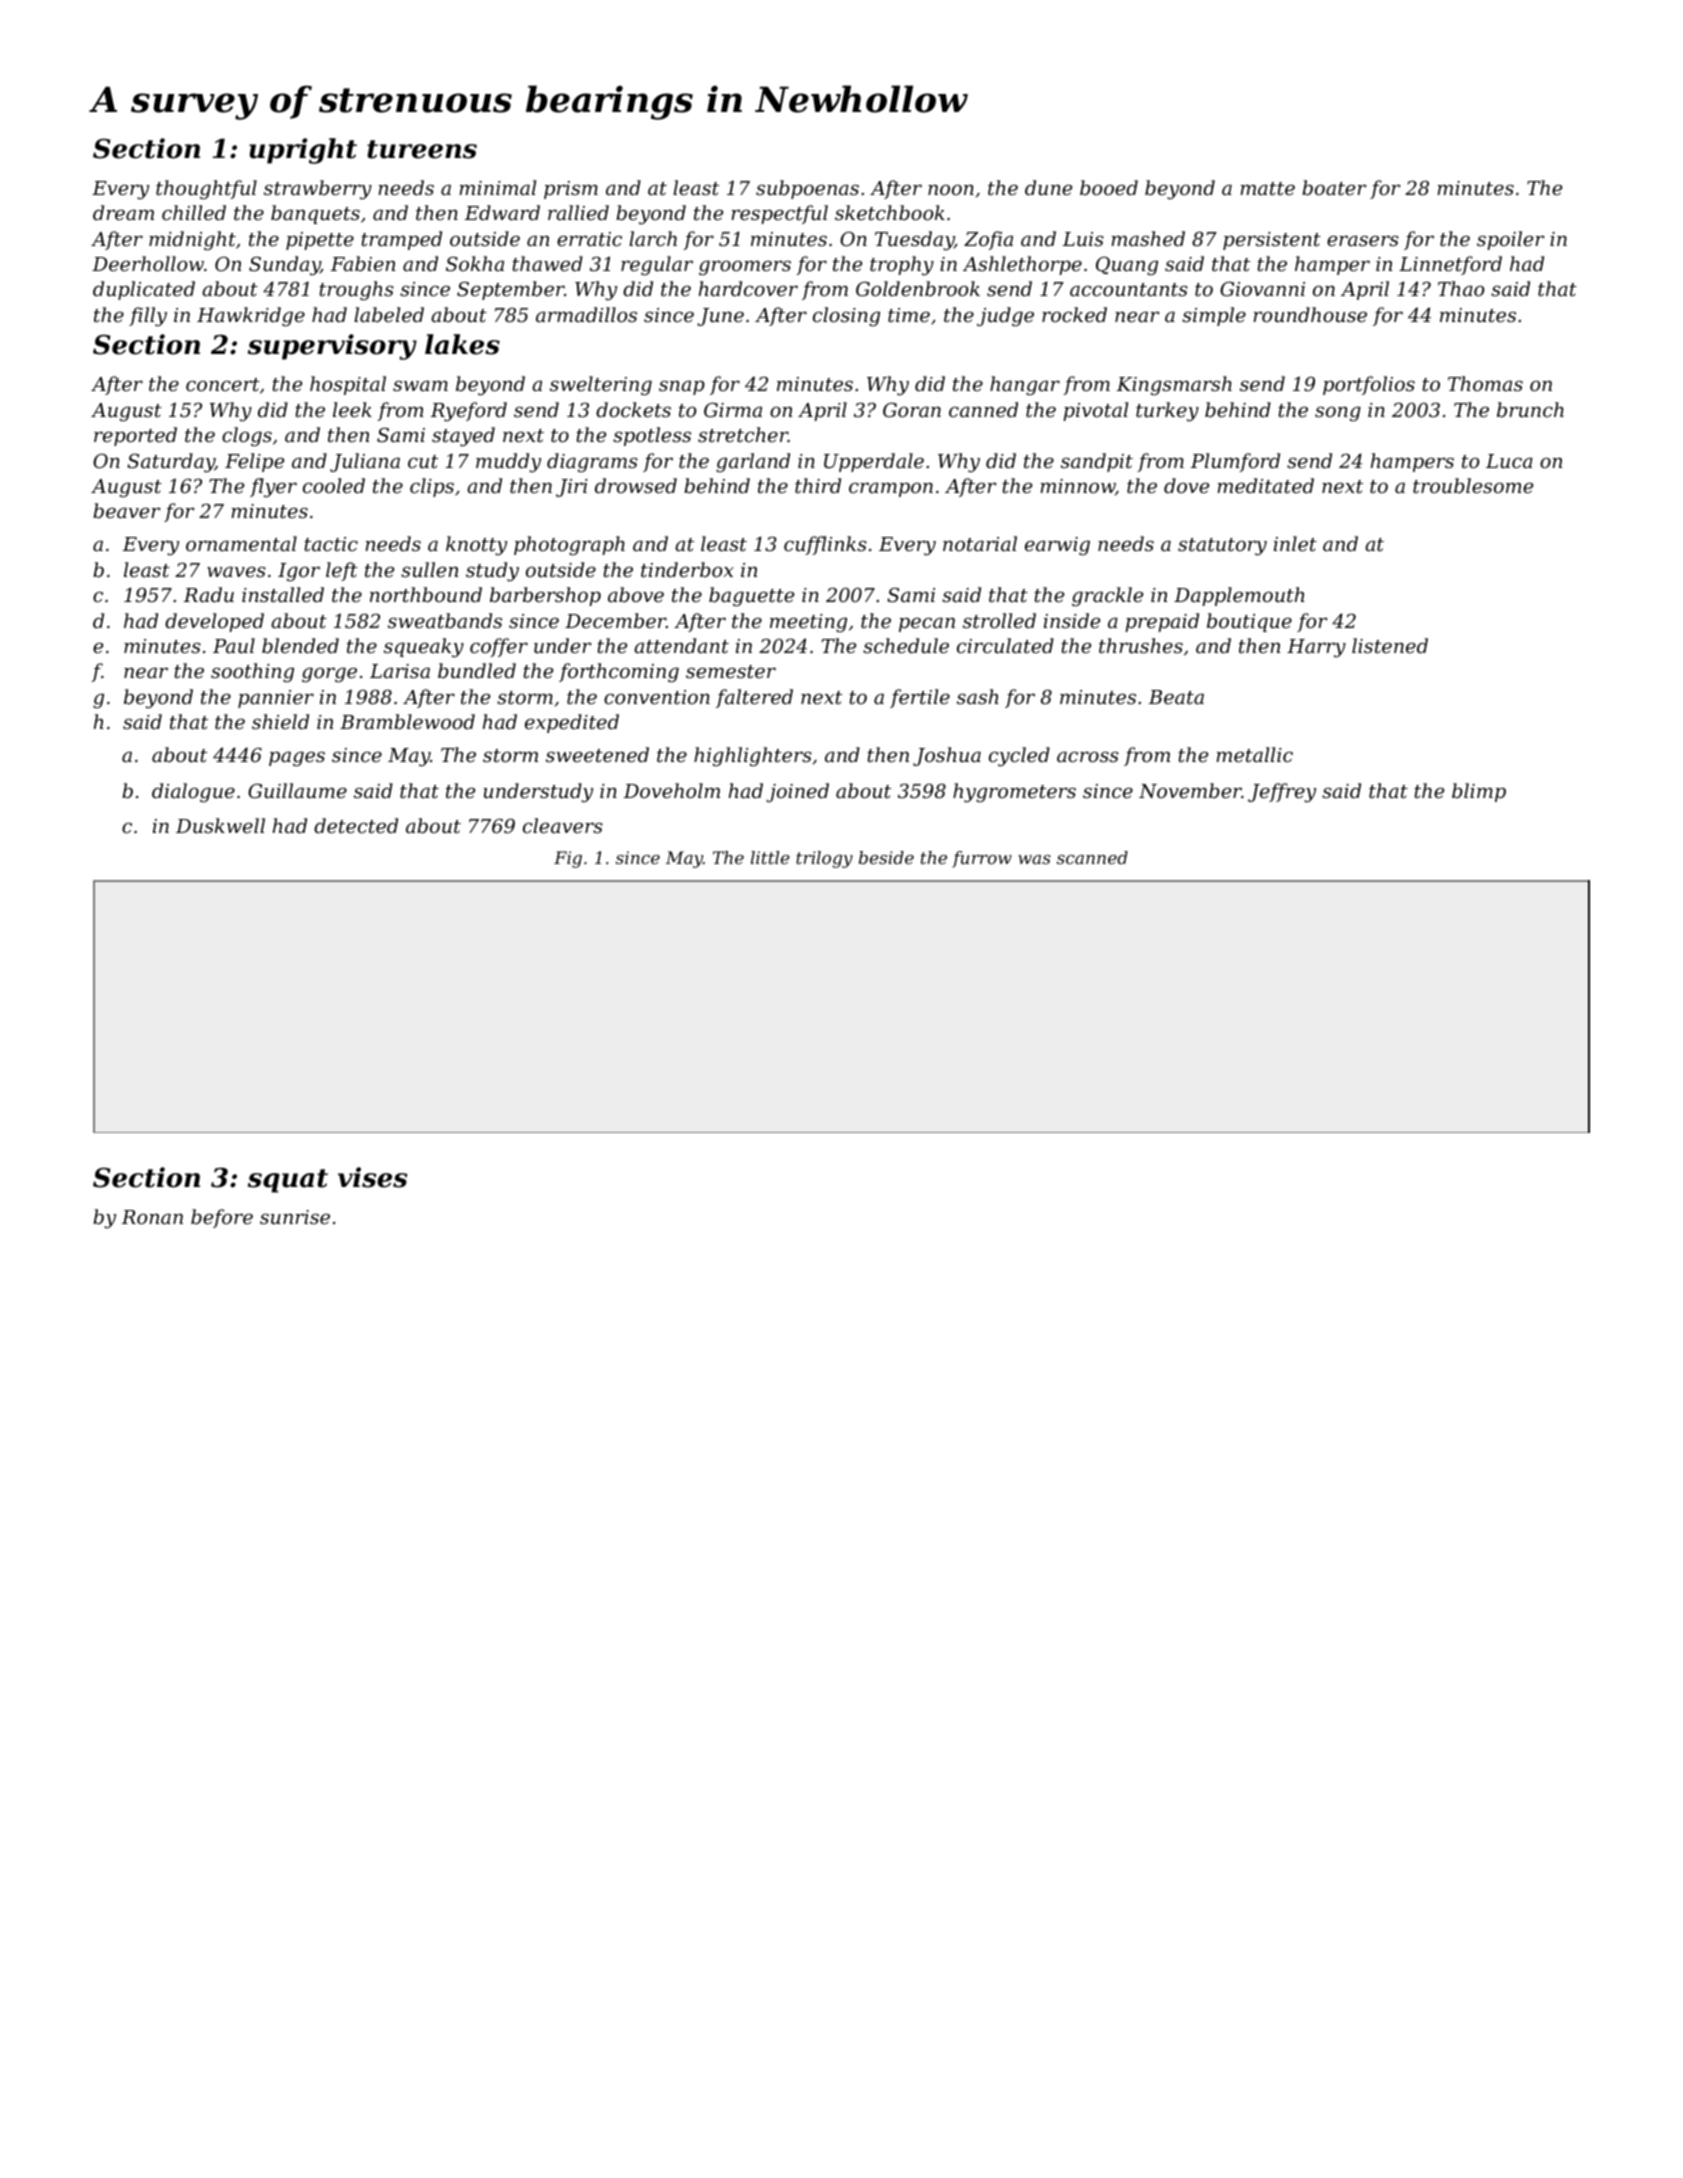 The image size is (1683, 2178). Describe the element at coordinates (1511, 240) in the screenshot. I see `spoiler` at that location.
